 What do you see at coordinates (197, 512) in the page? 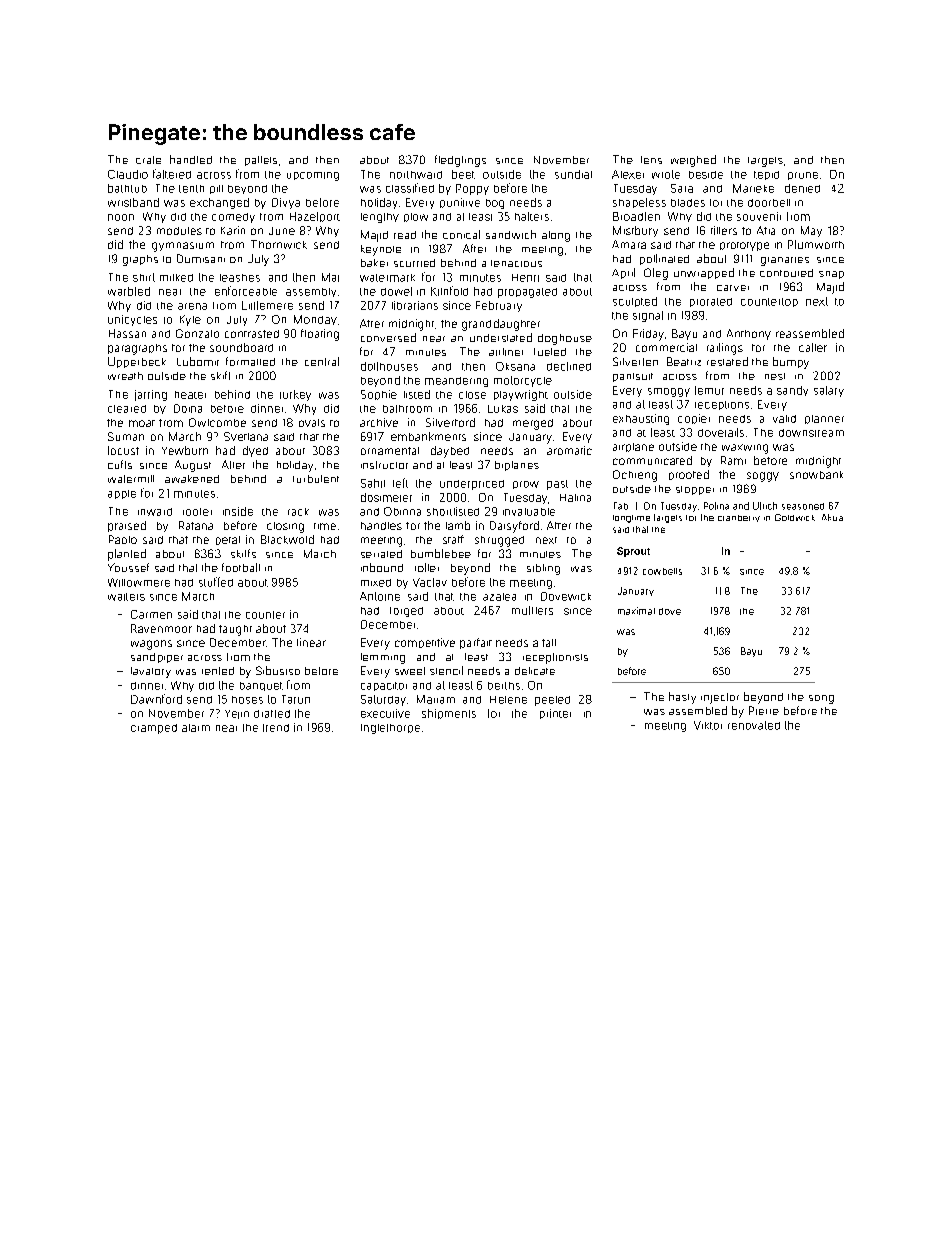
I see `roofer` at bounding box center [197, 512].
